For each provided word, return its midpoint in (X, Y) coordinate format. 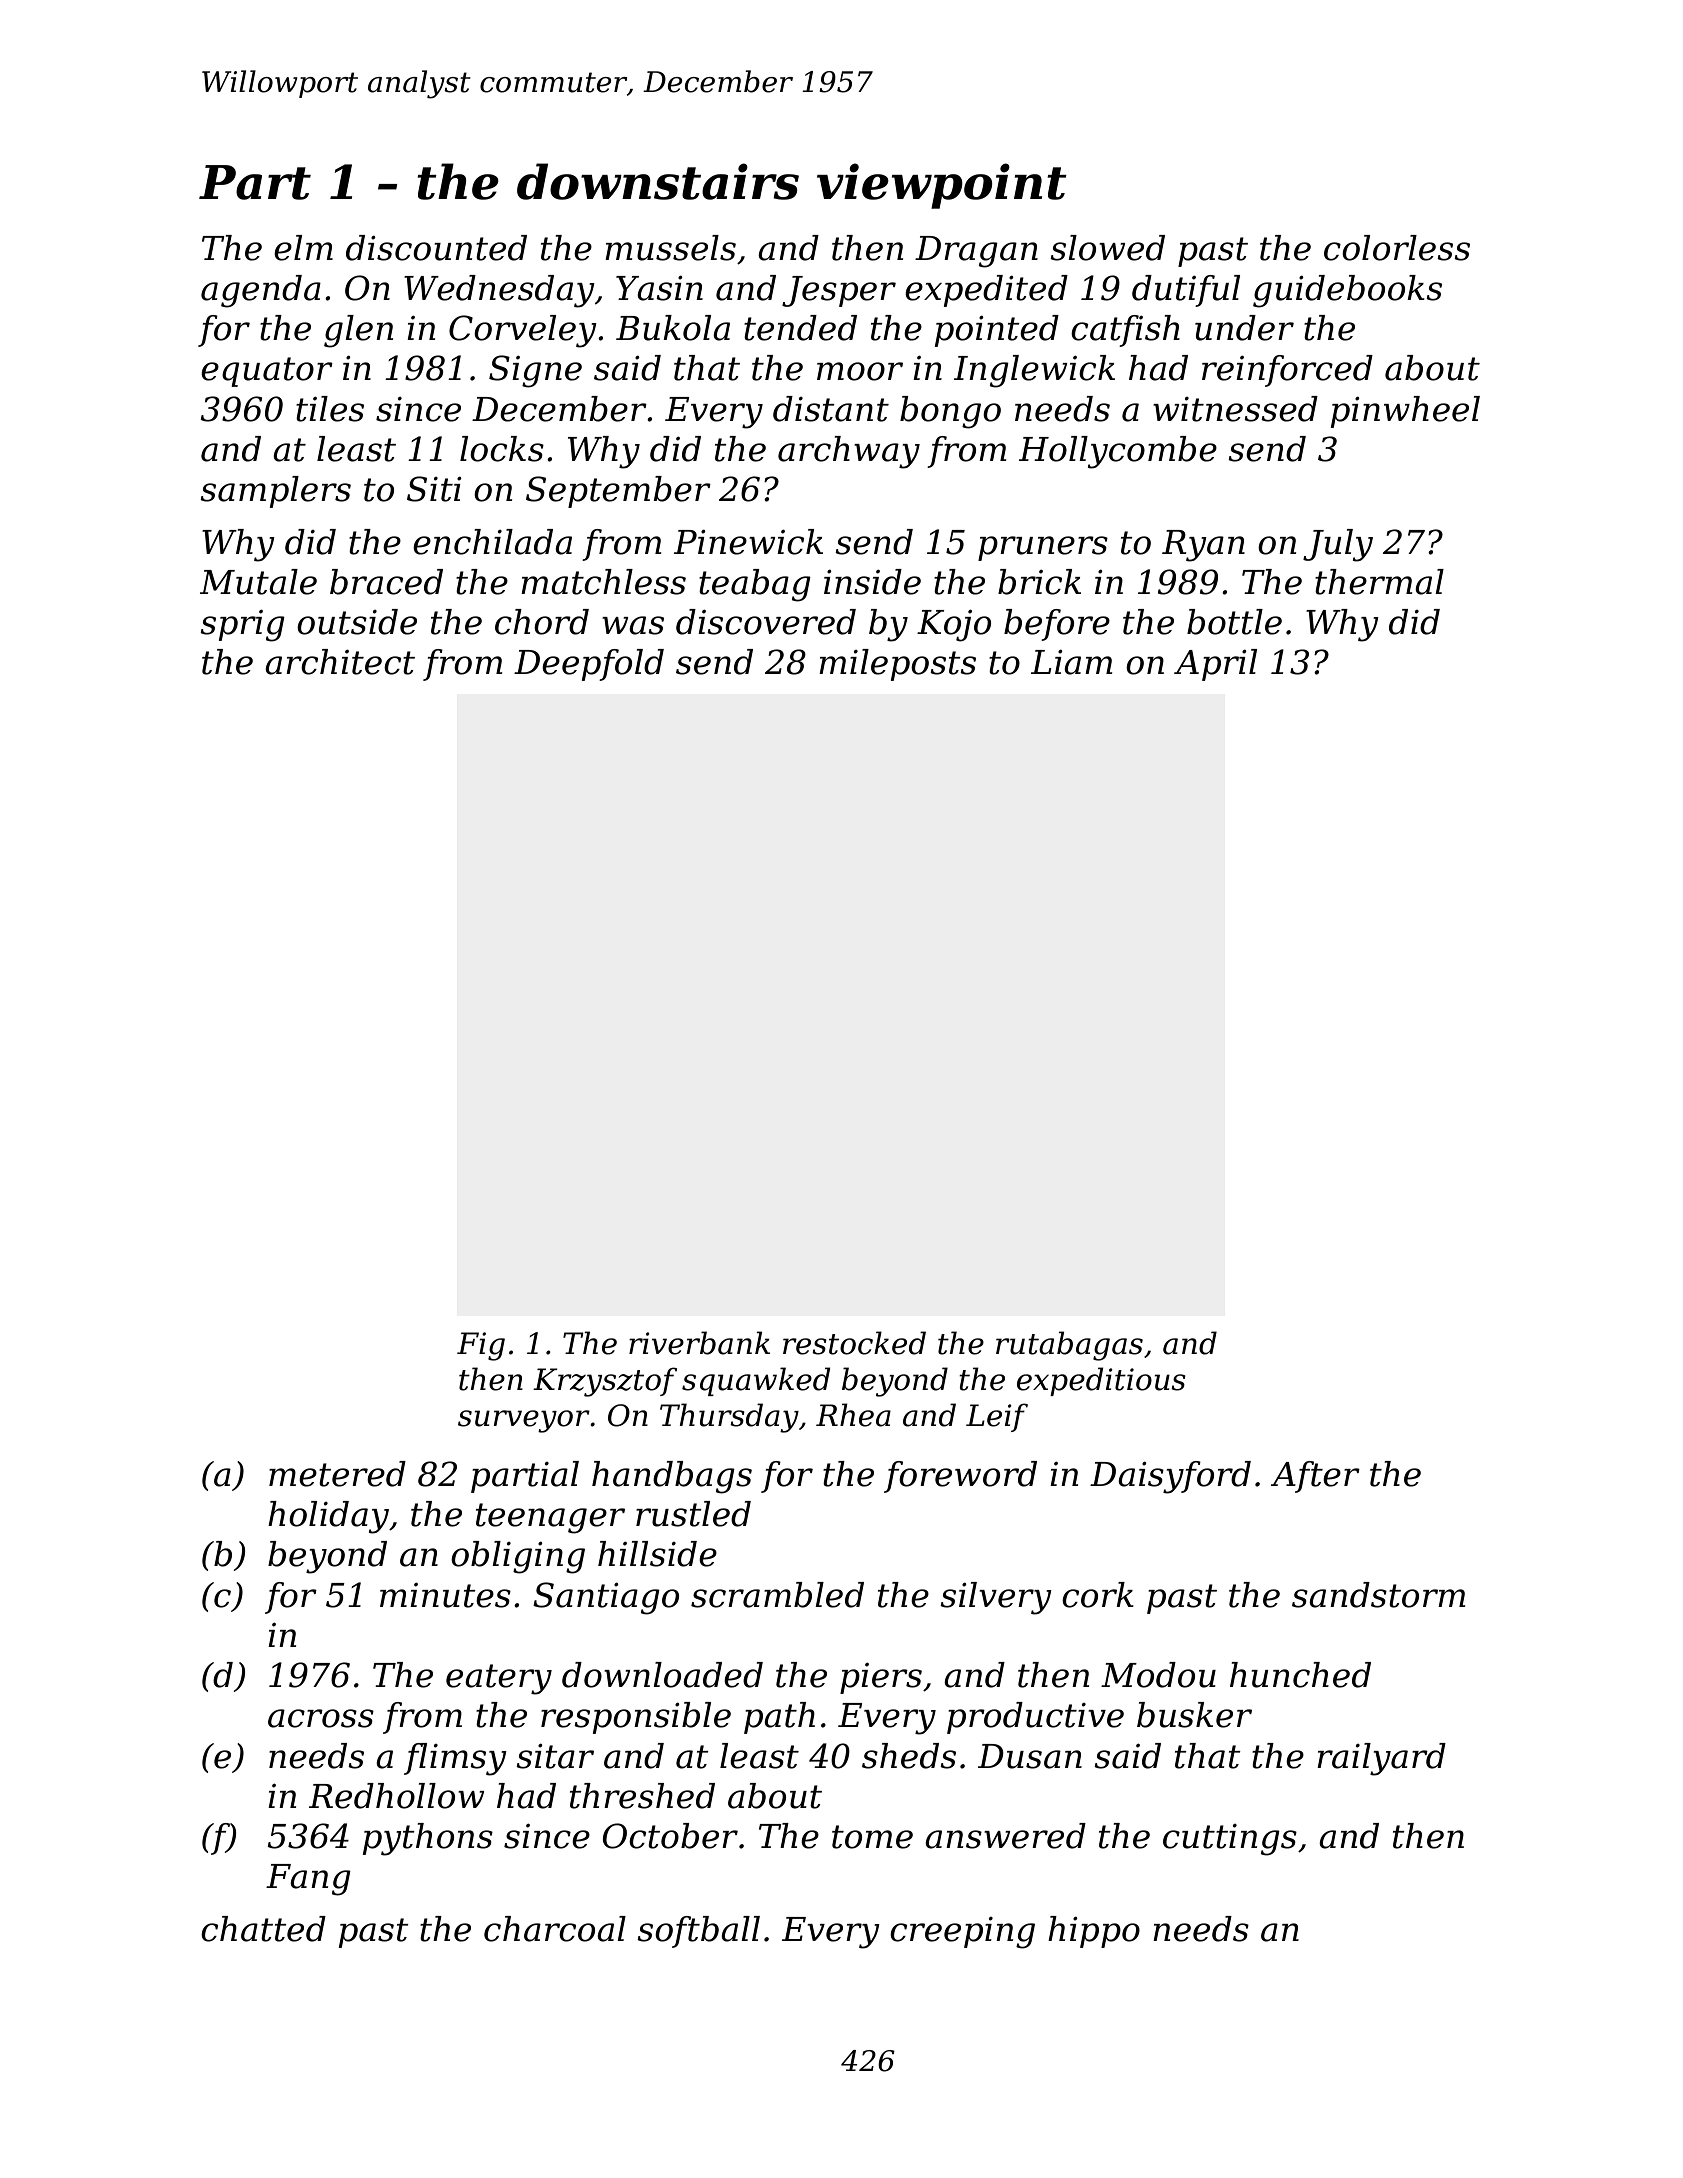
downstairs (658, 181)
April (1215, 665)
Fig (481, 1346)
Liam (1071, 662)
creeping (962, 1933)
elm (303, 248)
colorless (1397, 248)
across (321, 1718)
